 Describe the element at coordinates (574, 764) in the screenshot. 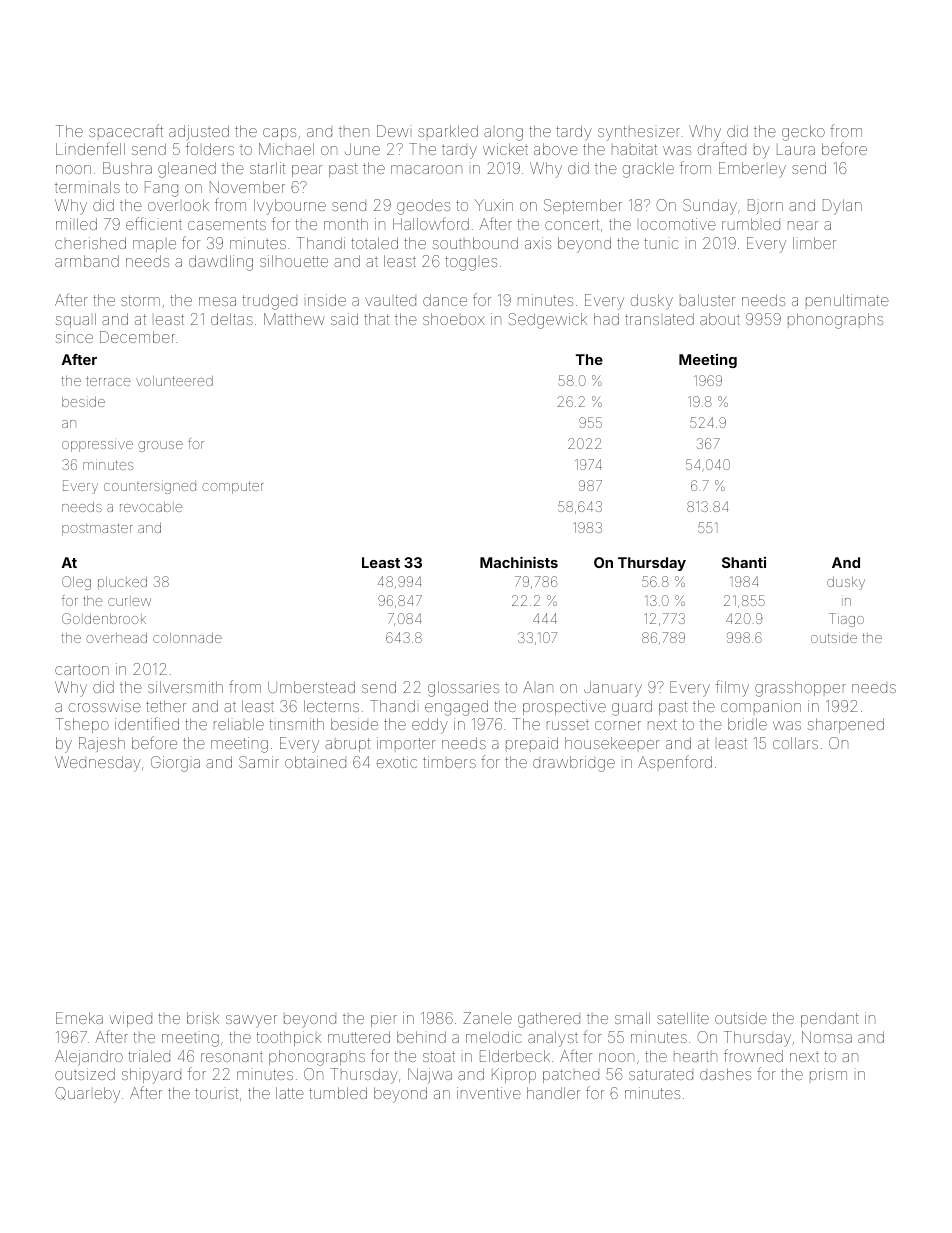

I see `drawbridge` at that location.
